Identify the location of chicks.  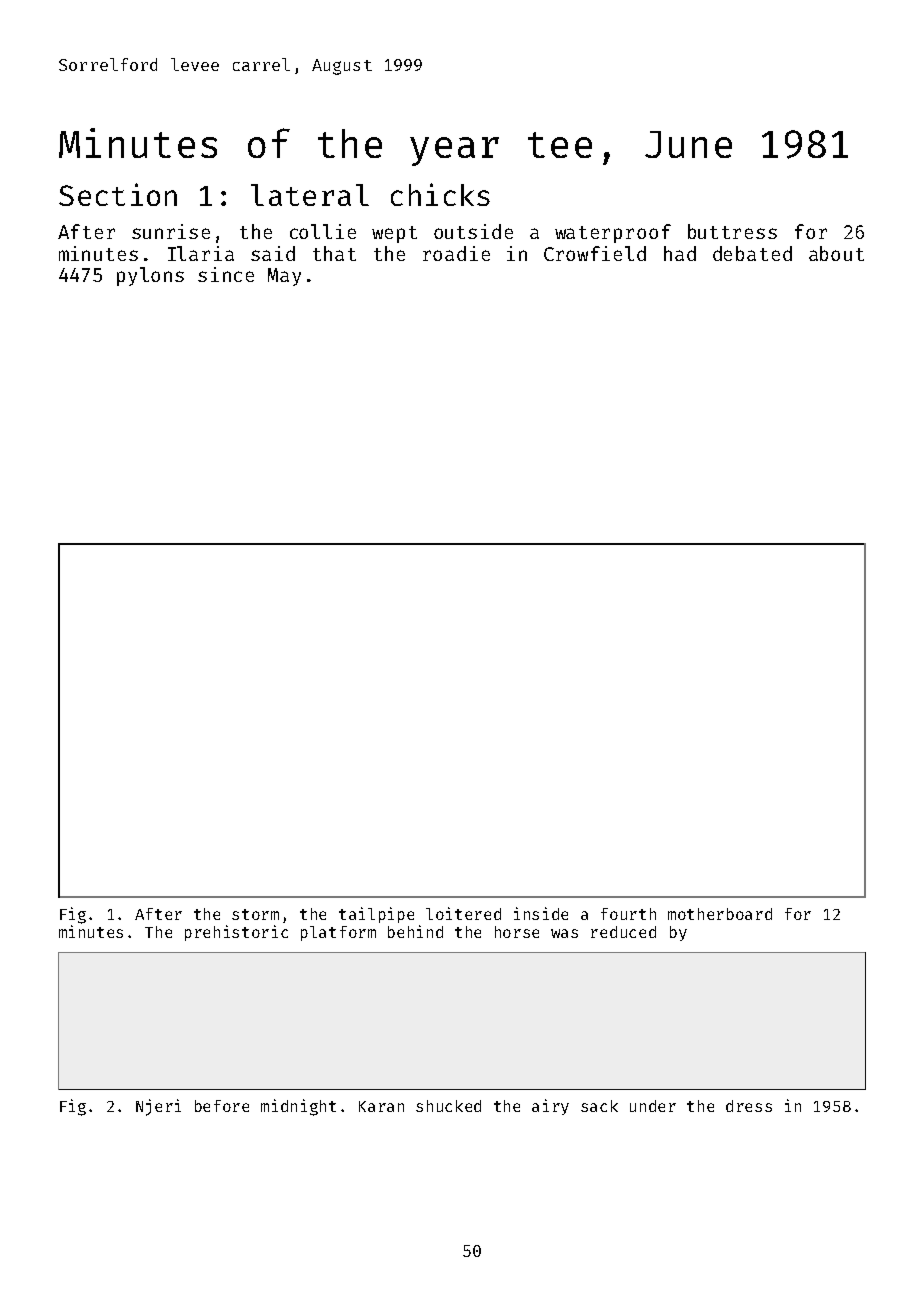
(440, 194).
